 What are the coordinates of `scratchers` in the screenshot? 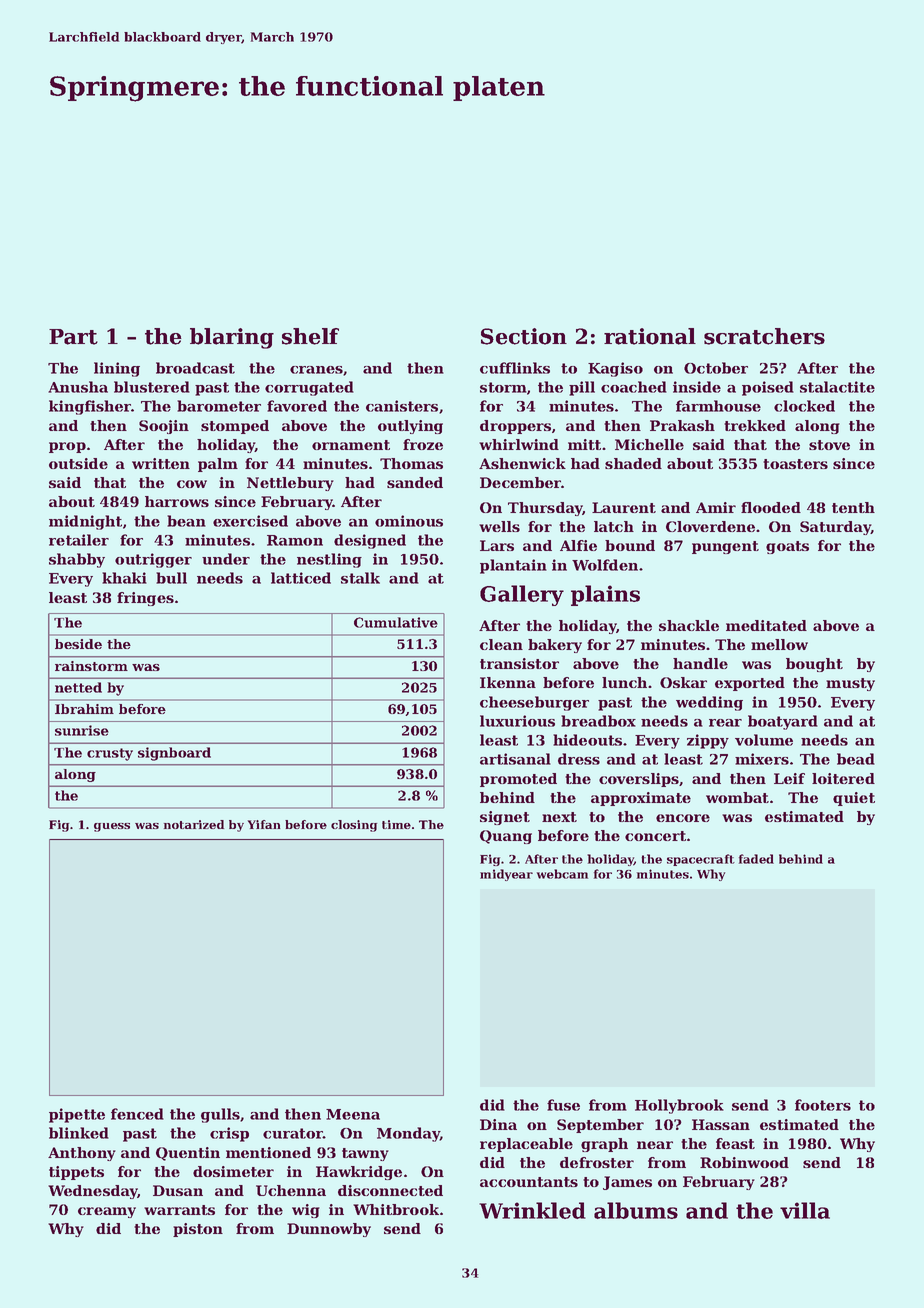 It's located at (764, 336).
